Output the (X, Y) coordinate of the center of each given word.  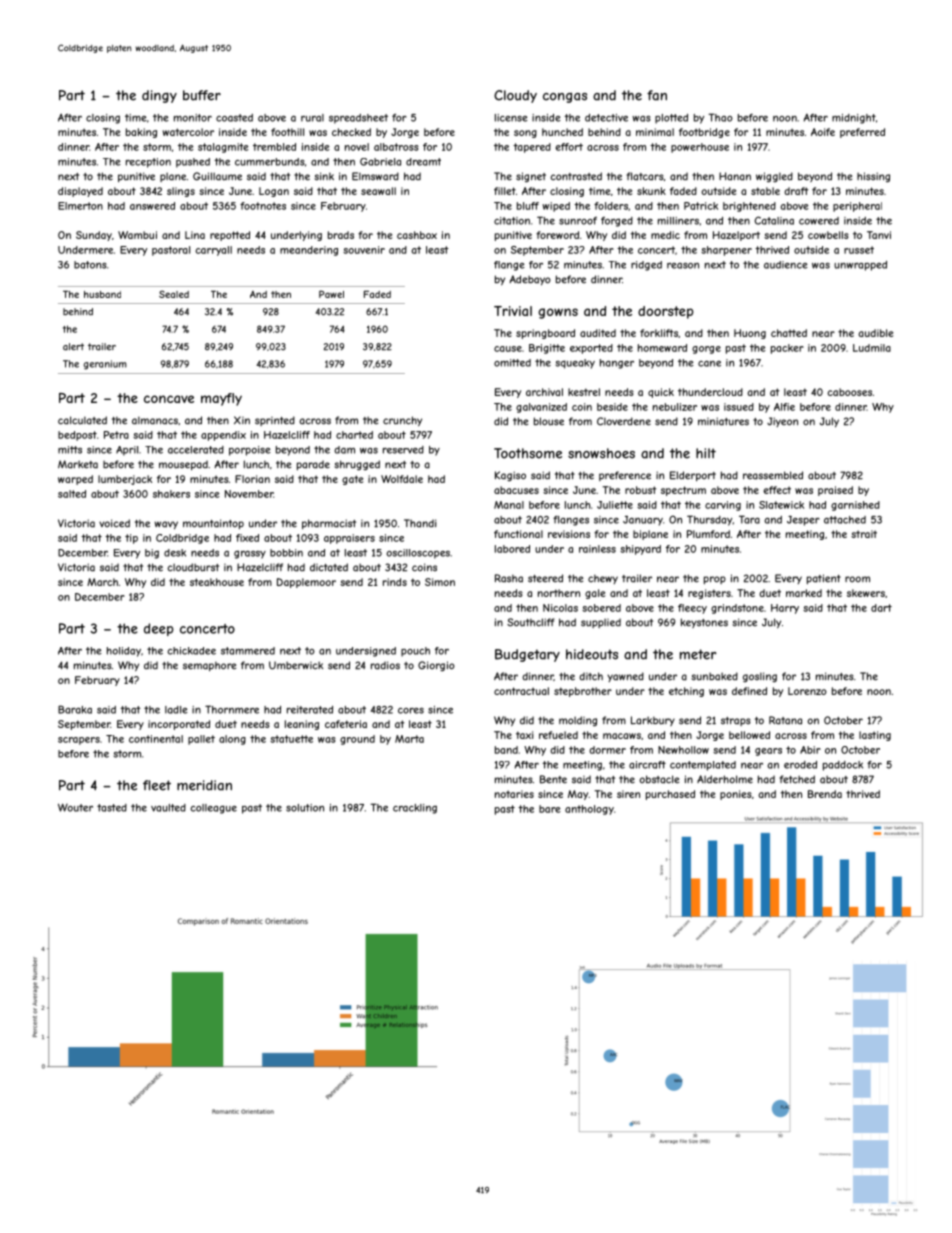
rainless (597, 549)
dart (881, 608)
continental (156, 739)
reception (148, 163)
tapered (532, 148)
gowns (558, 313)
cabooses (849, 392)
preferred (862, 133)
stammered (248, 651)
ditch (591, 676)
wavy (166, 525)
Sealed (174, 294)
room (857, 579)
